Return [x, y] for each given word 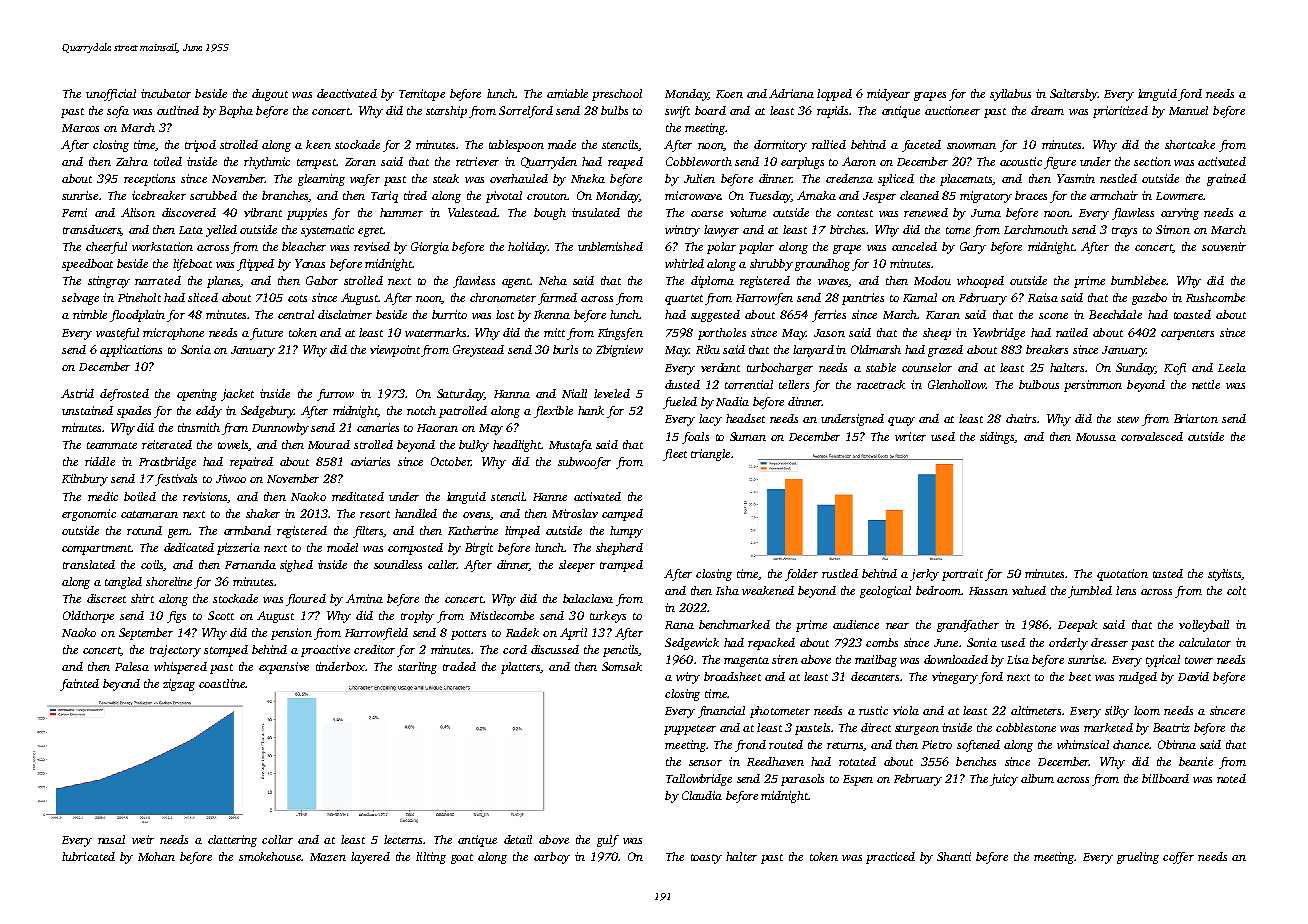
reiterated [167, 444]
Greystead [478, 351]
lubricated [88, 856]
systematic [327, 231]
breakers [1047, 349]
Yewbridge [999, 334]
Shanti [954, 856]
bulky [474, 446]
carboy [552, 858]
